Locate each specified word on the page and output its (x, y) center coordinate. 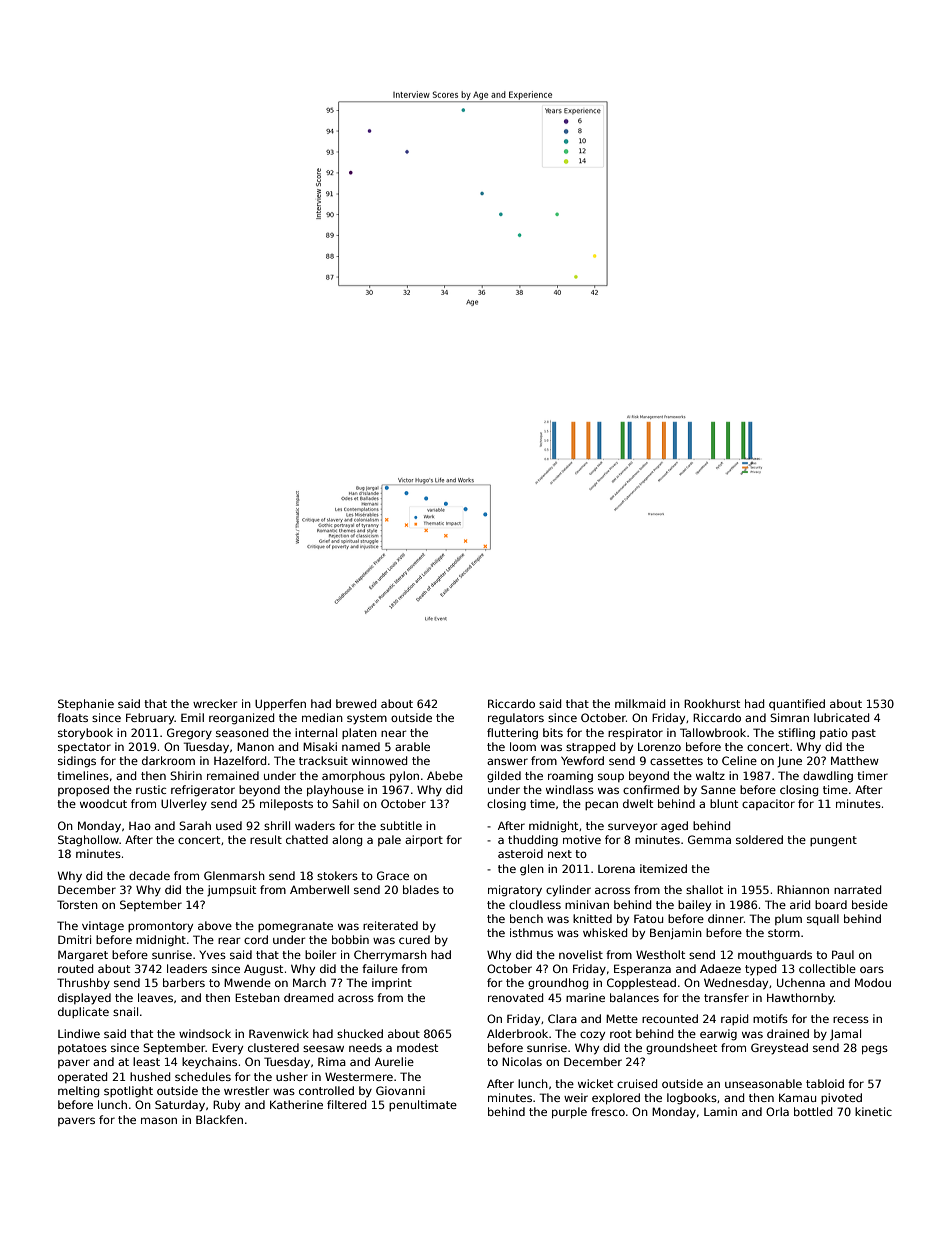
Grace (393, 875)
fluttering (512, 734)
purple (569, 1113)
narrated (857, 889)
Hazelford (240, 760)
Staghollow (88, 841)
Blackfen (219, 1119)
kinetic (873, 1111)
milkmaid (640, 703)
